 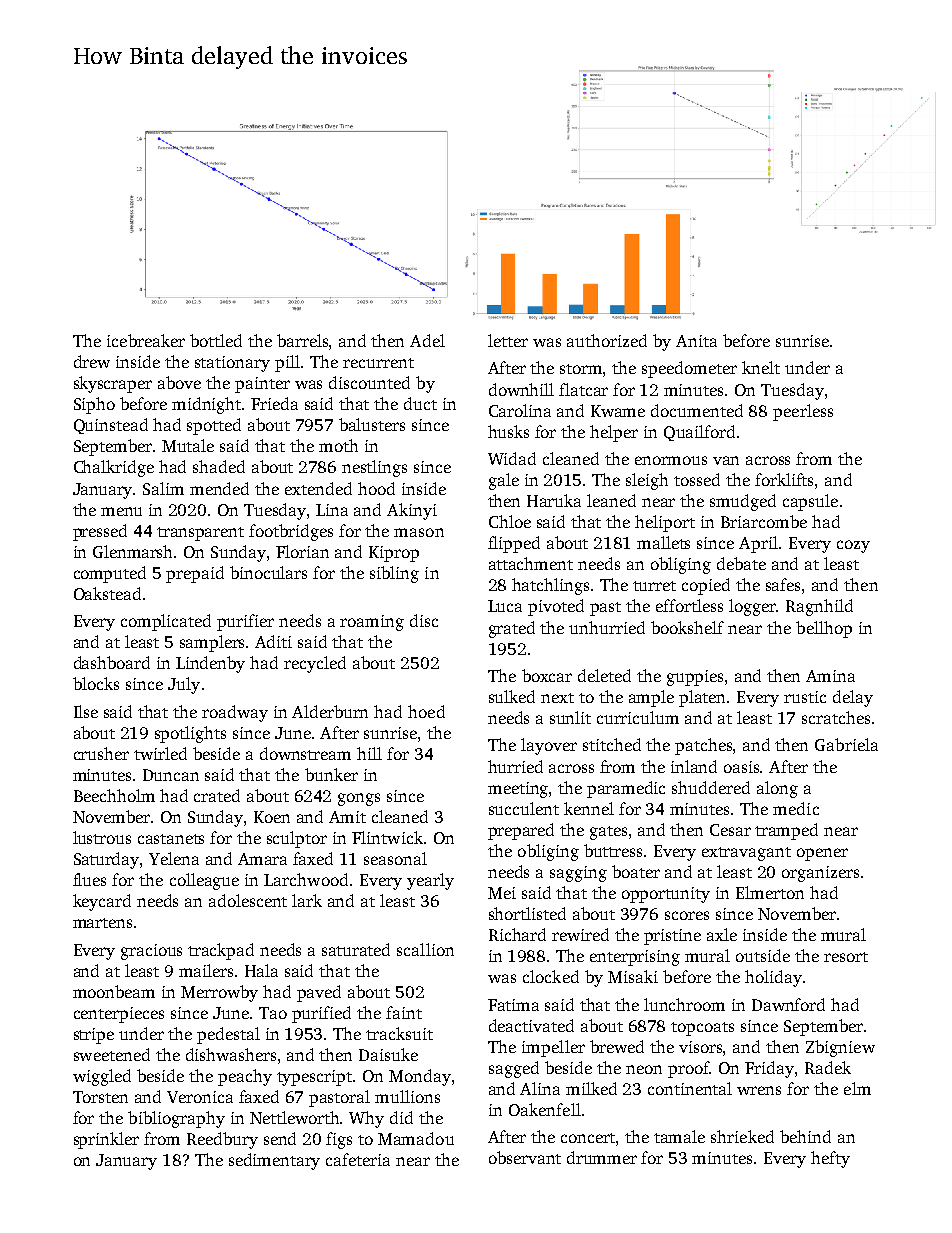 I want to click on binoculars, so click(x=268, y=572).
